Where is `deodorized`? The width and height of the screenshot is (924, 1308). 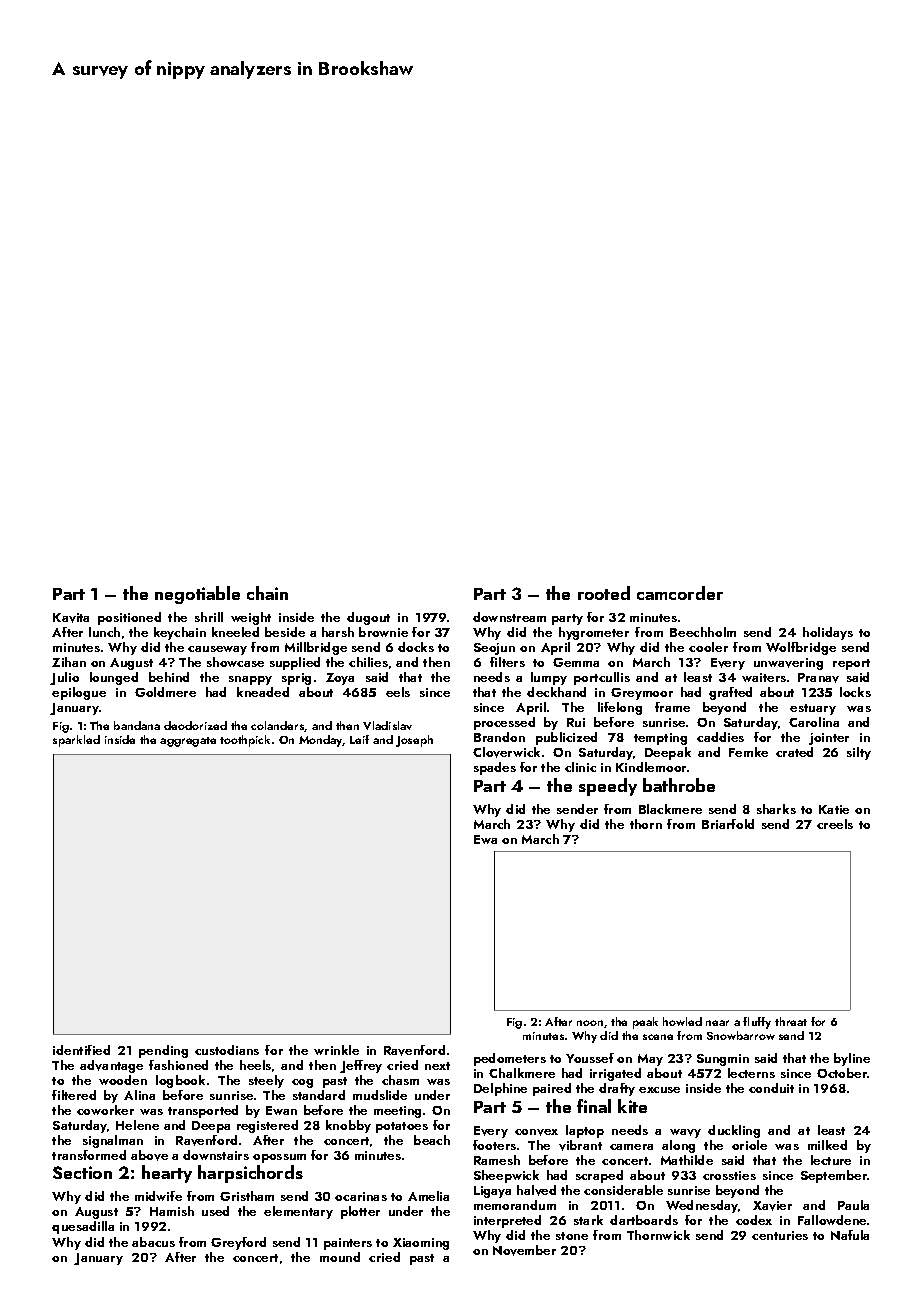 deodorized is located at coordinates (195, 725).
